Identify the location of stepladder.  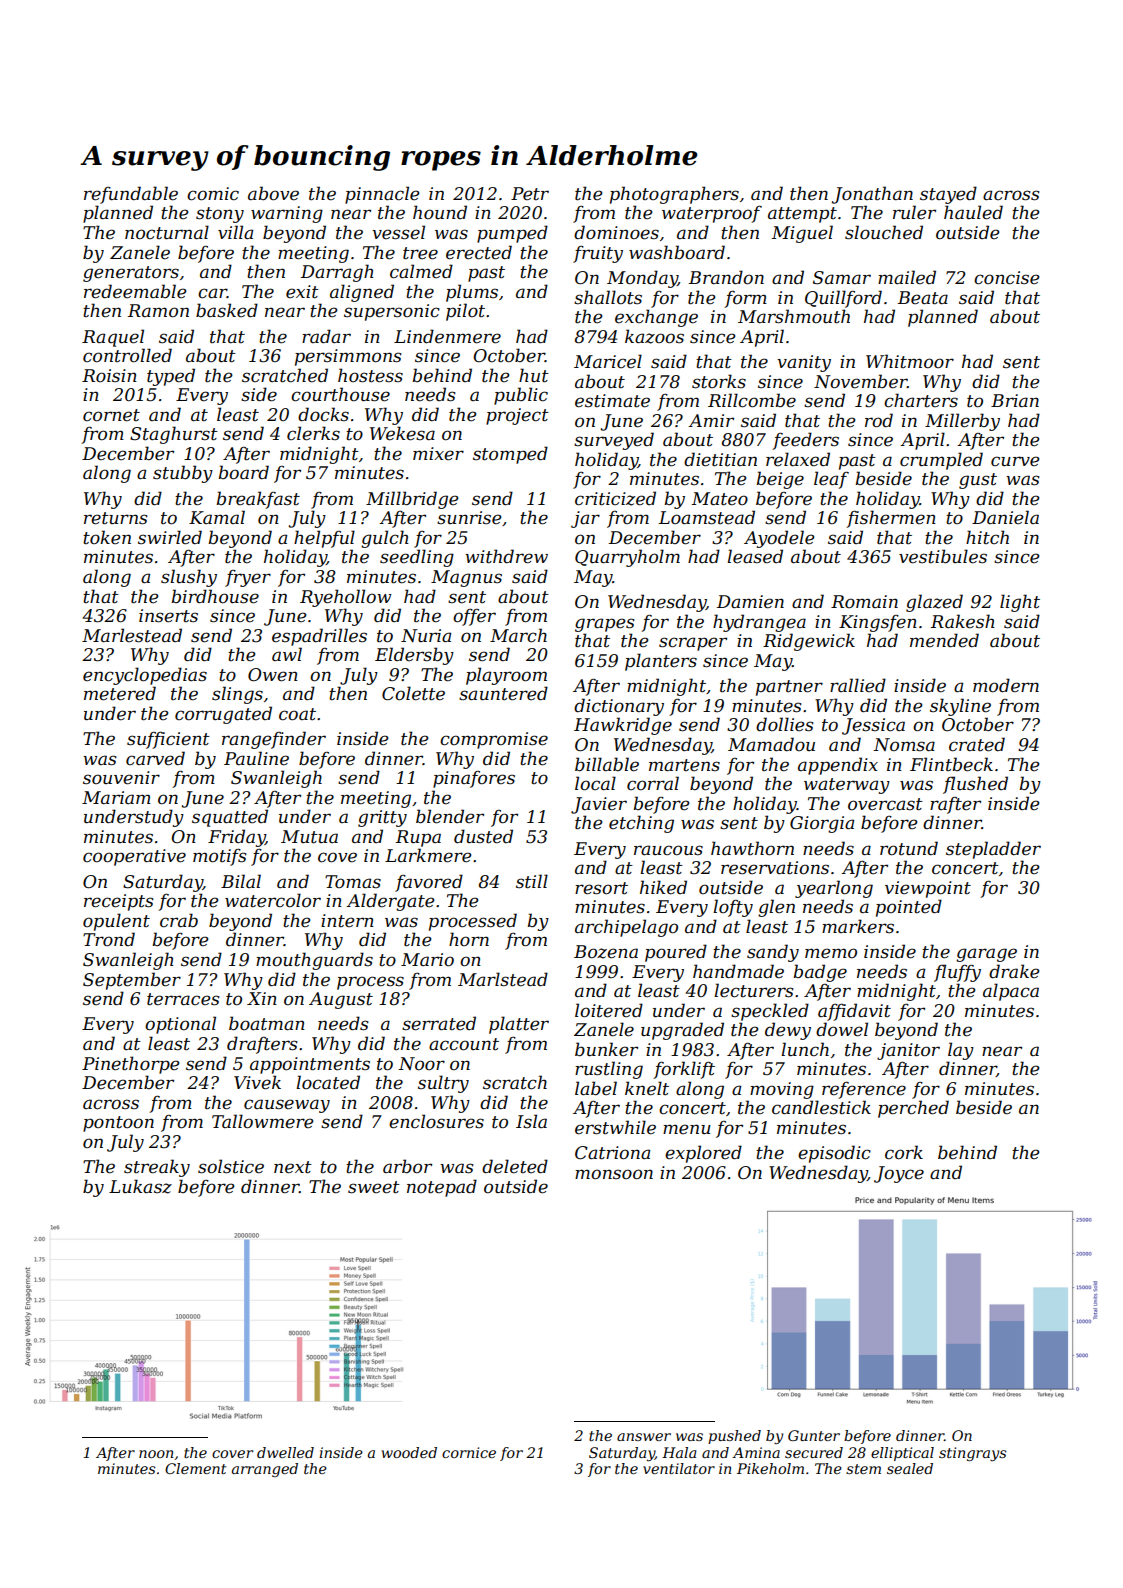
(993, 850).
